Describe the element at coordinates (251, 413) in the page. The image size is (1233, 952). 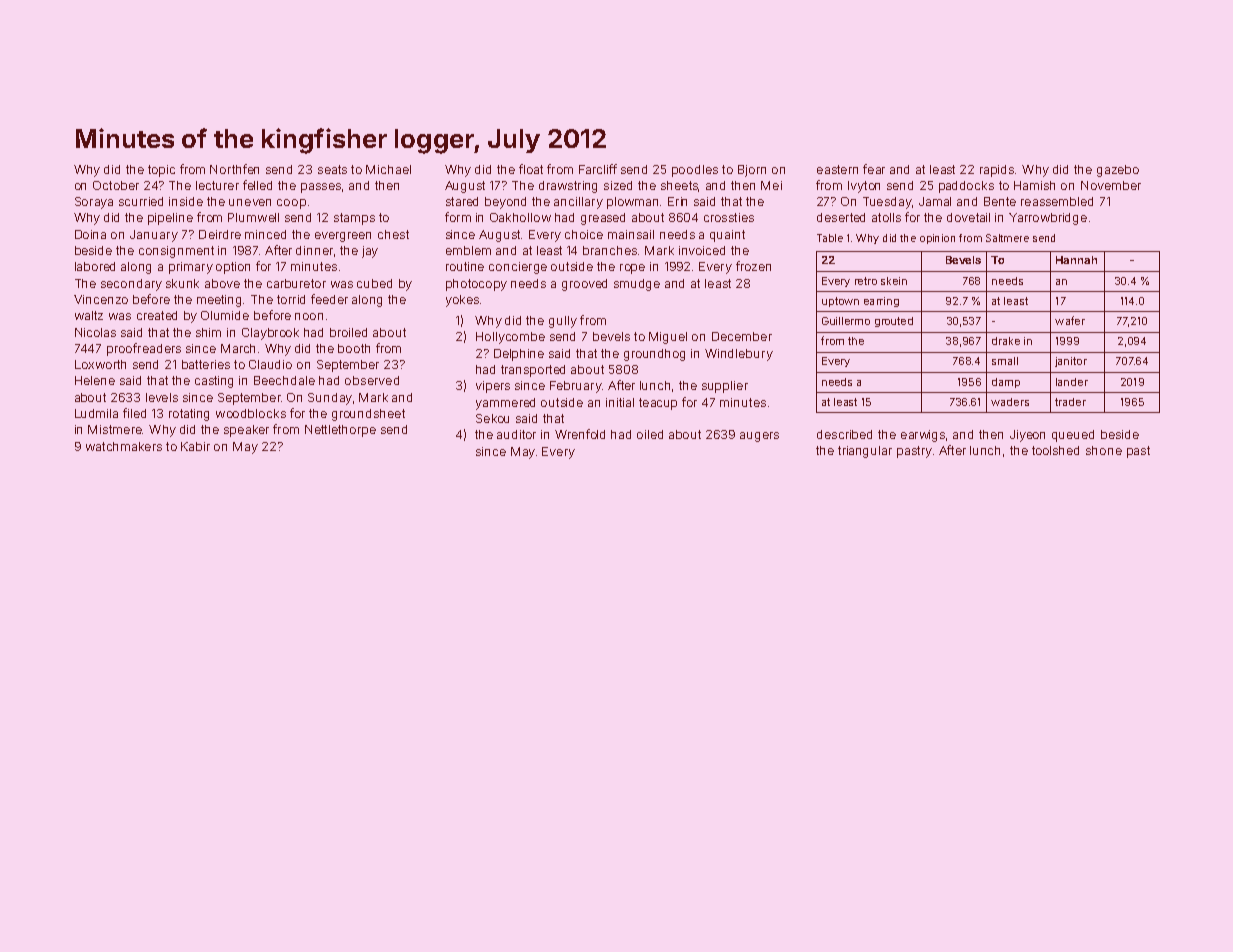
I see `woodblocks` at that location.
